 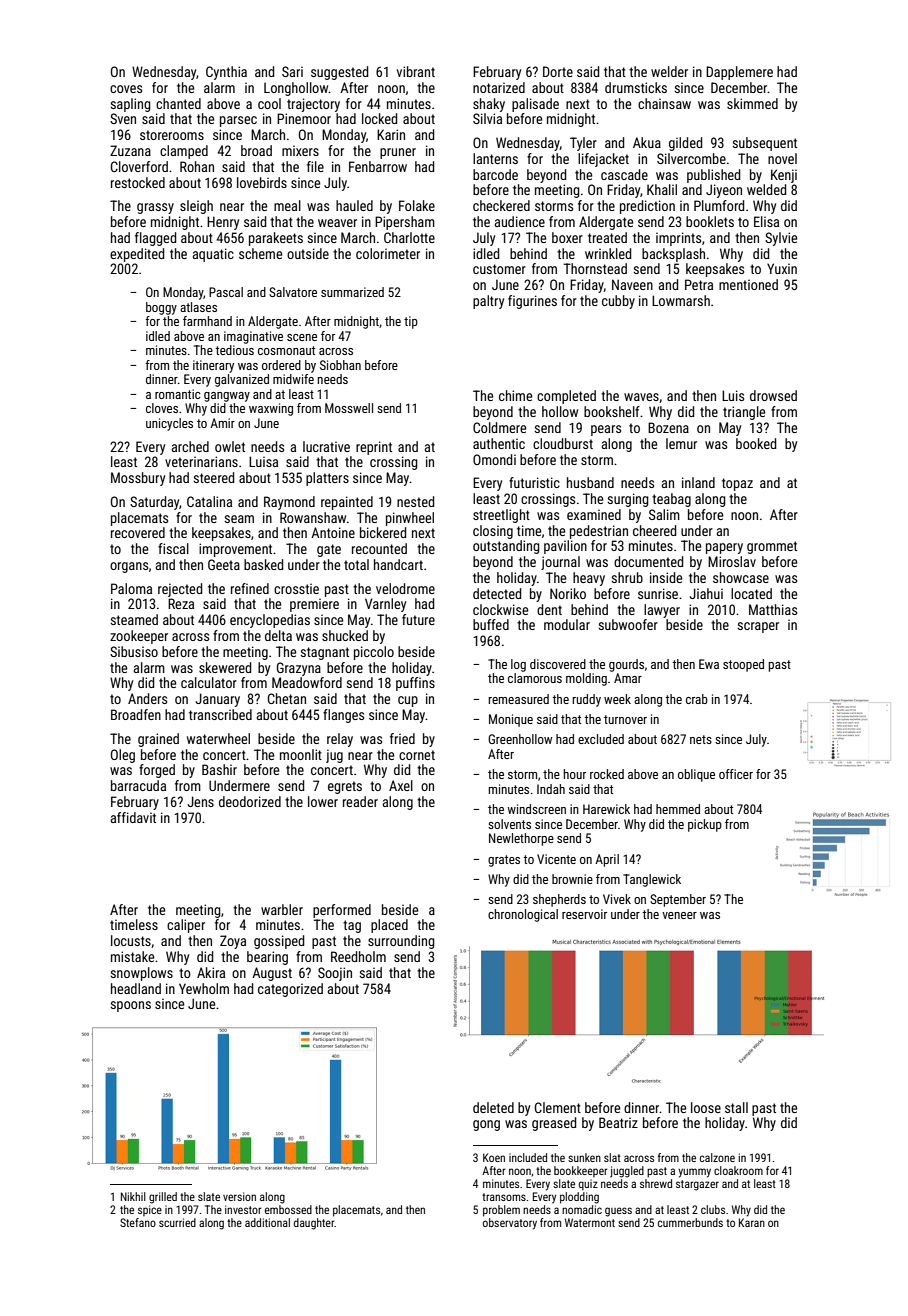 I want to click on buffed, so click(x=491, y=624).
